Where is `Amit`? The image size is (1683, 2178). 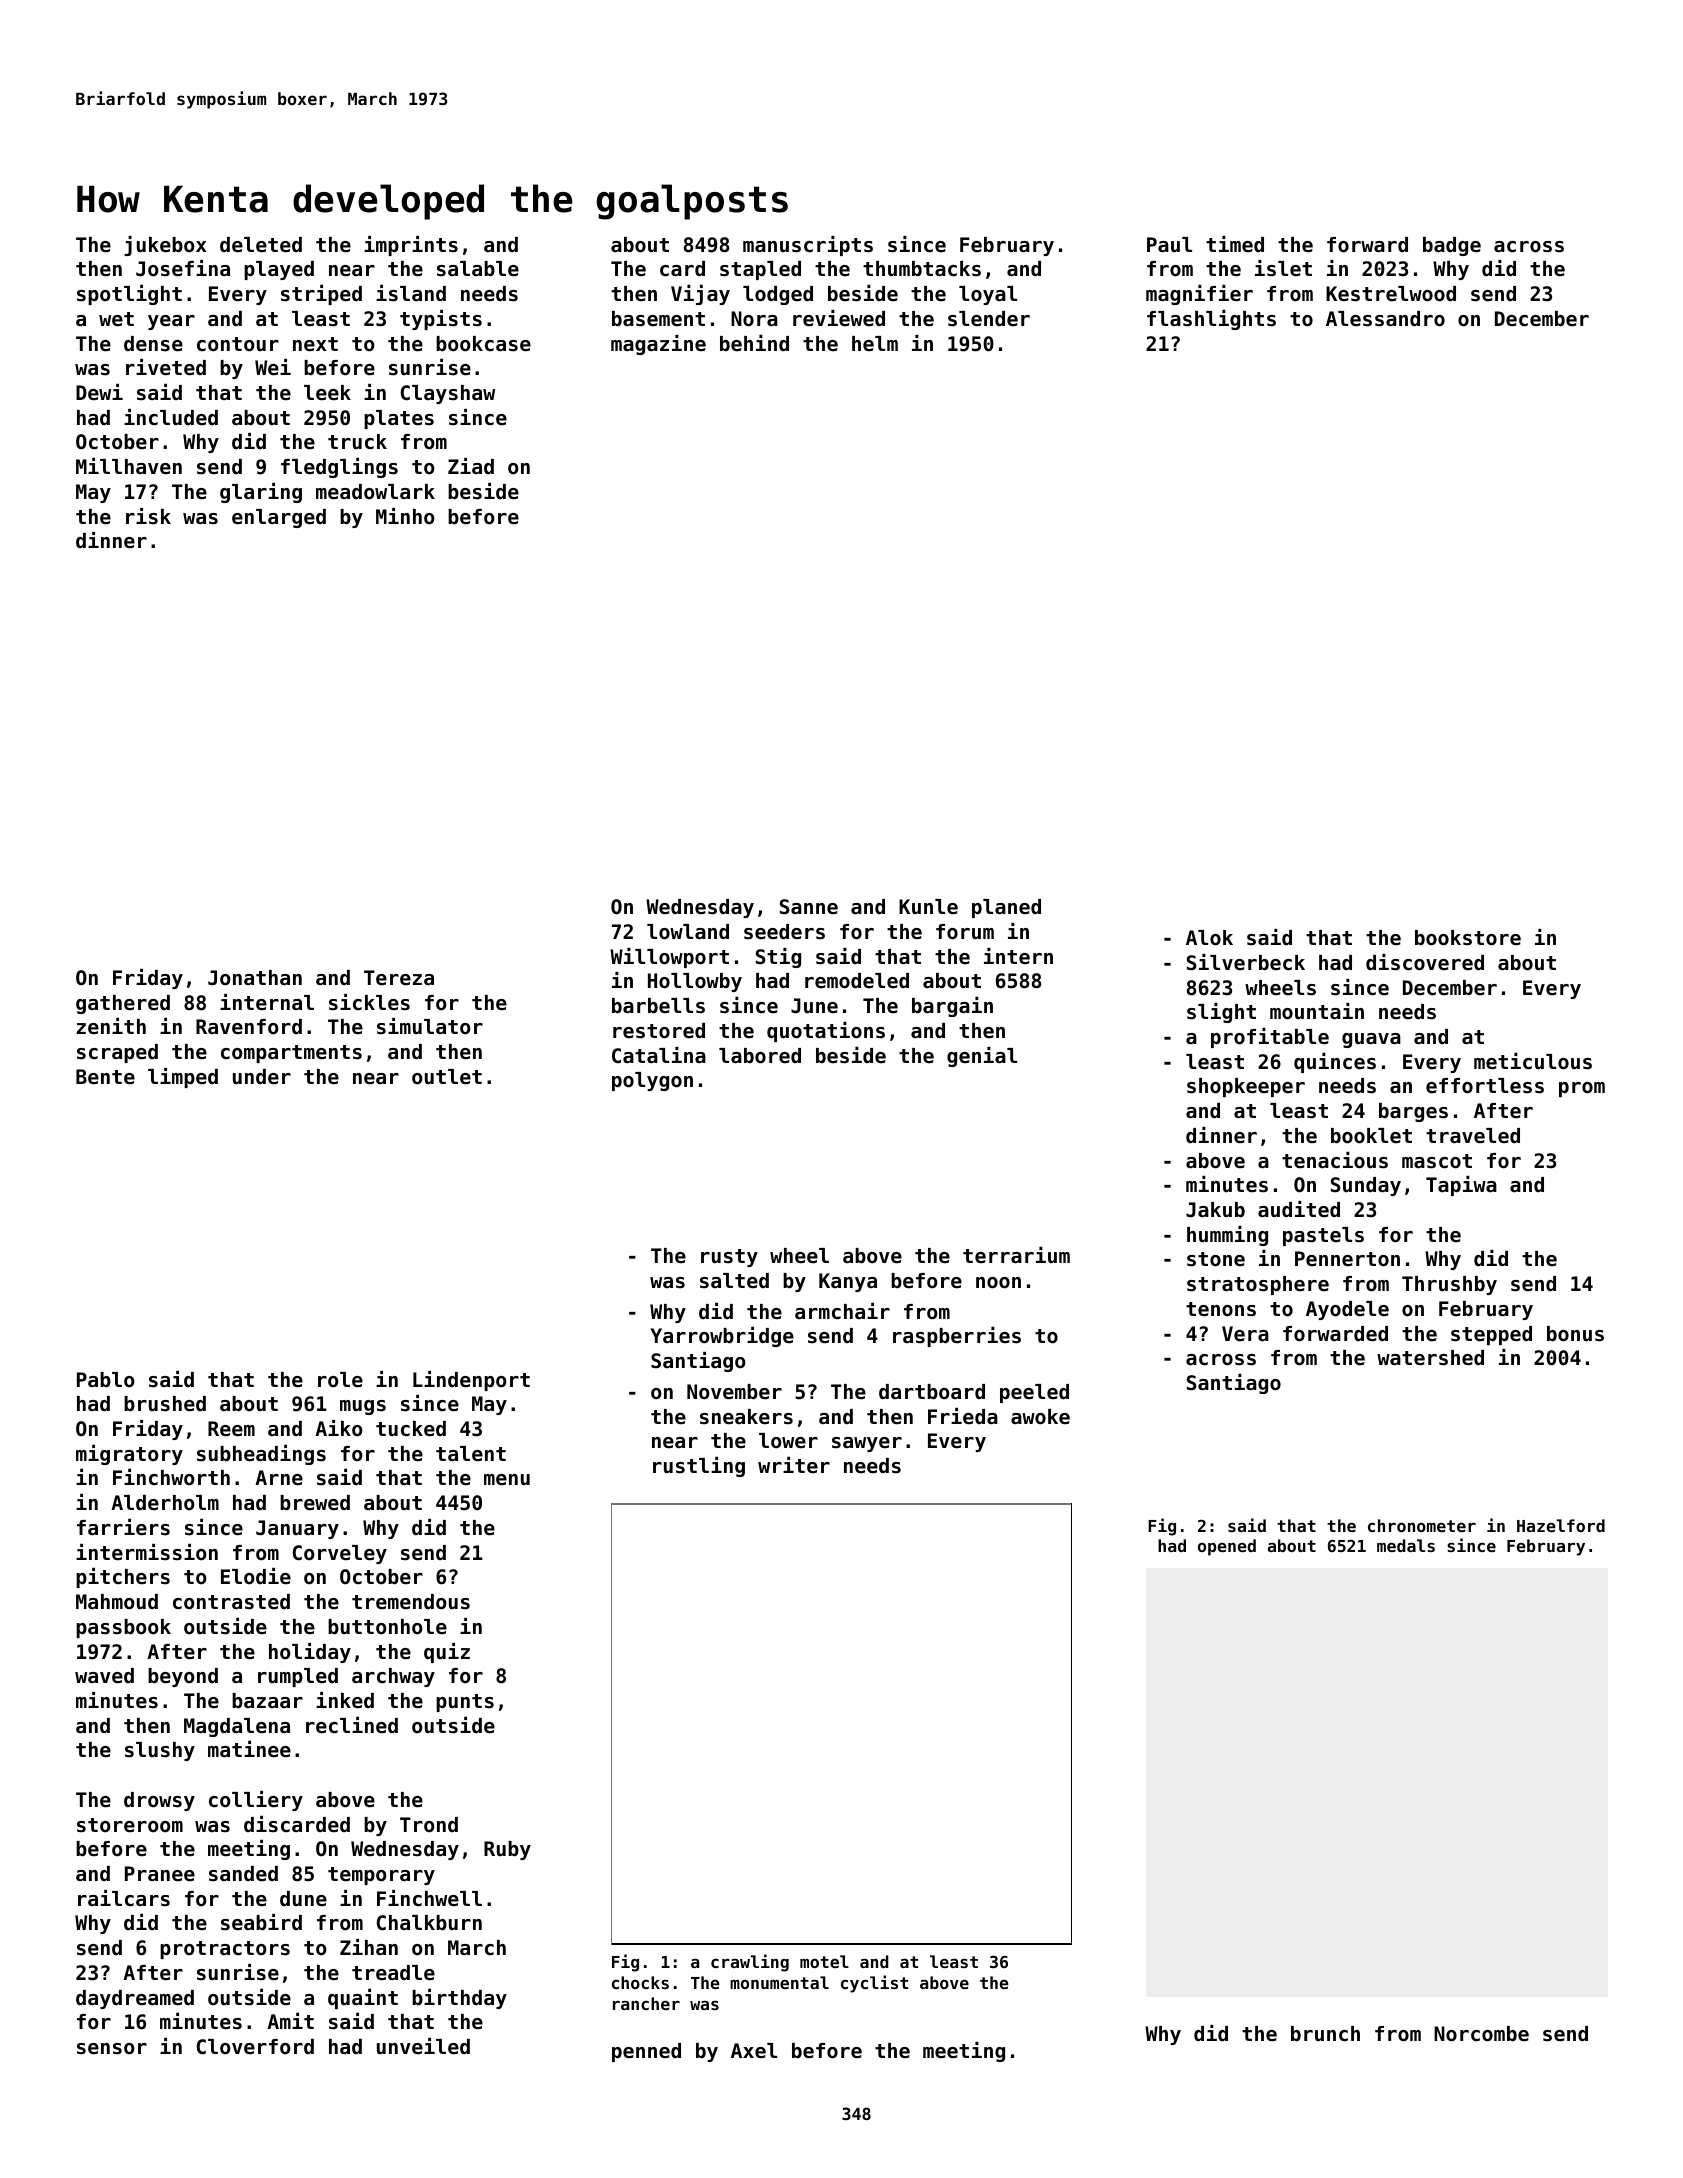
Amit is located at coordinates (290, 2021).
